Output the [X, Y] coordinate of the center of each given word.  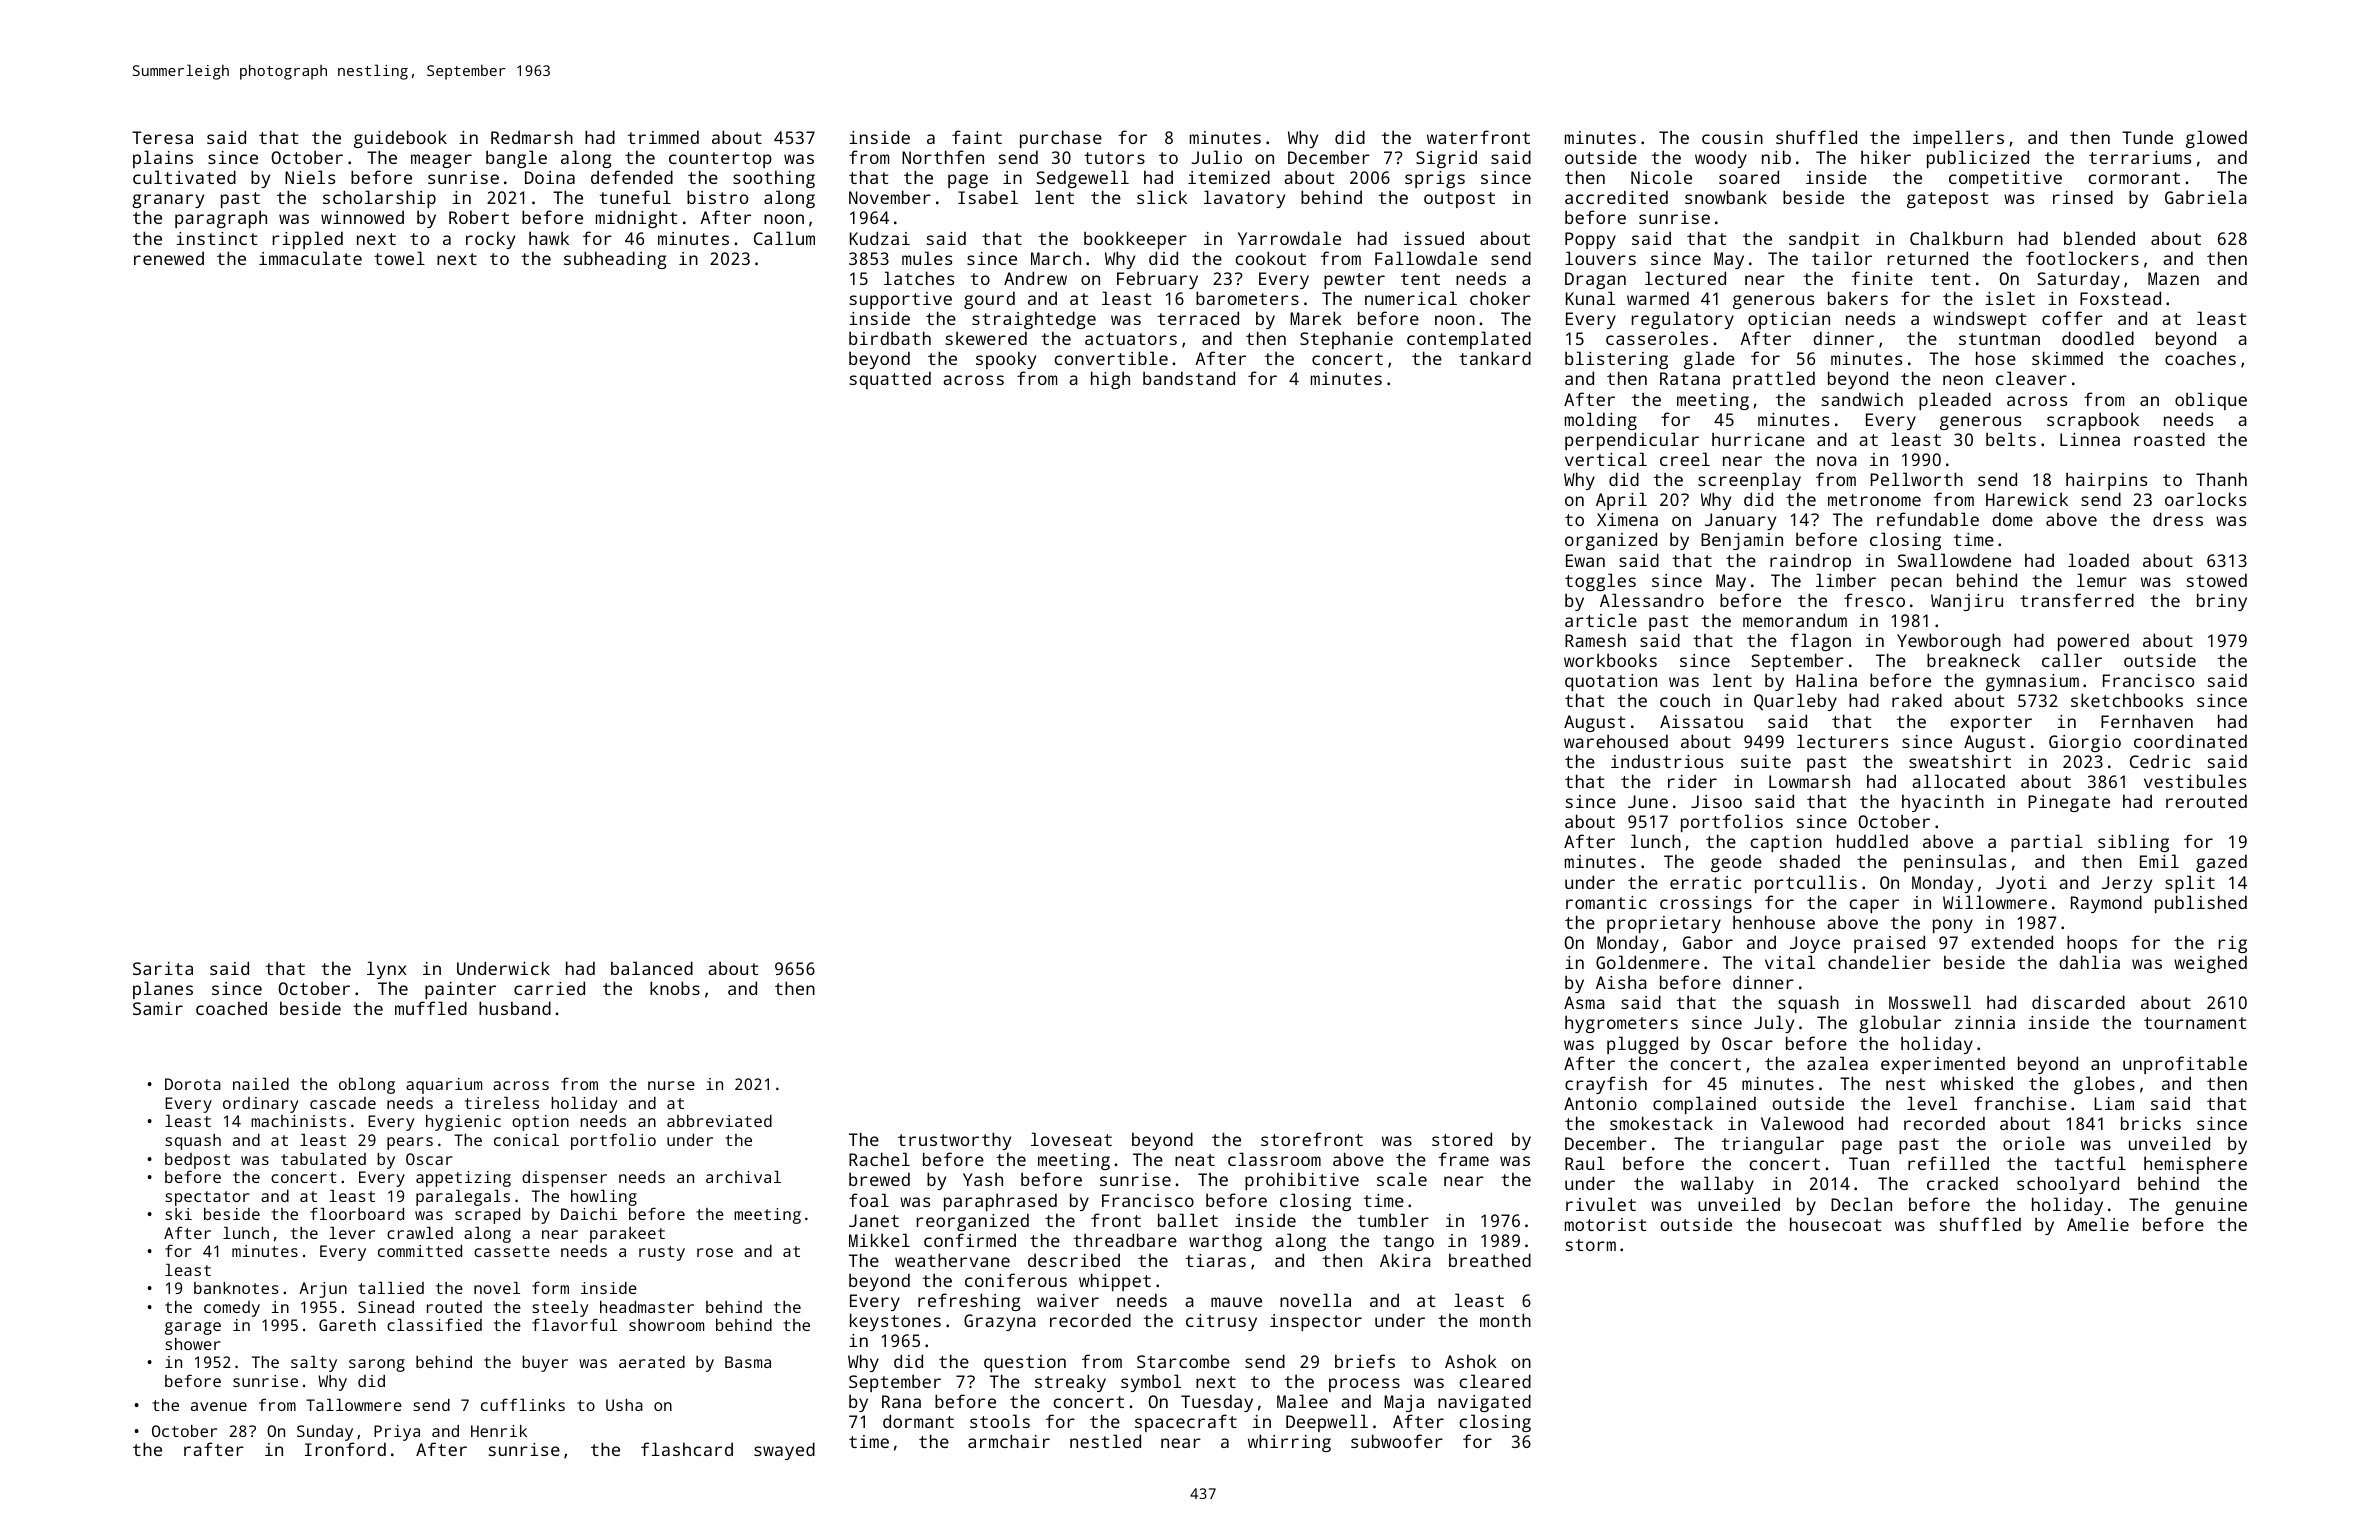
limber [1846, 580]
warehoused [1616, 741]
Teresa [162, 137]
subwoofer [1397, 1441]
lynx [387, 970]
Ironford [345, 1449]
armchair [1009, 1441]
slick [1162, 197]
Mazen [2173, 278]
